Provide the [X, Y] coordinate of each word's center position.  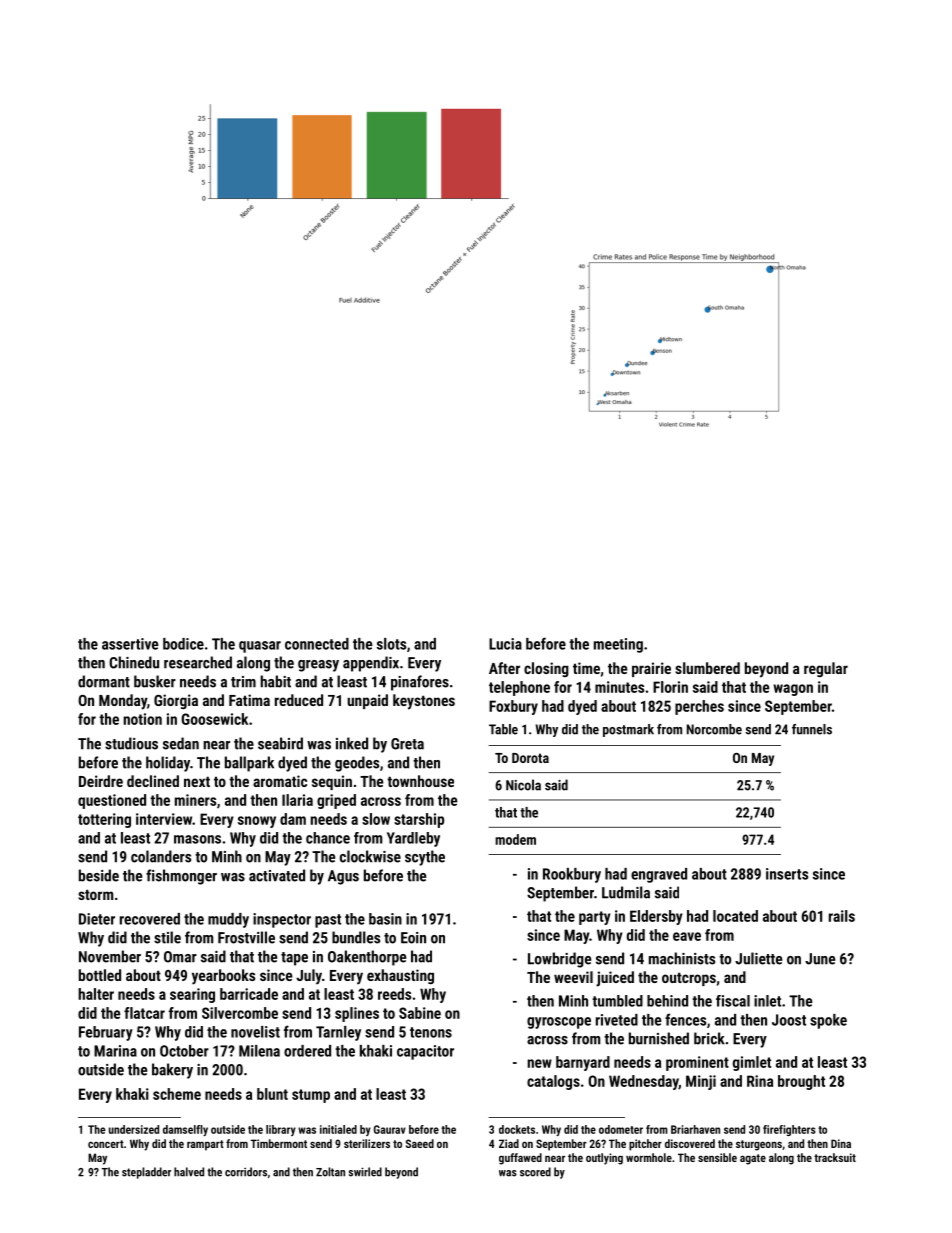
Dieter [97, 919]
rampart [205, 1145]
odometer [621, 1129]
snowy [257, 822]
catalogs [553, 1082]
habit [275, 681]
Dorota [530, 758]
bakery [172, 1071]
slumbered [707, 668]
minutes [619, 687]
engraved [659, 875]
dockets [517, 1129]
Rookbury [572, 875]
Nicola [523, 785]
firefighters [789, 1130]
